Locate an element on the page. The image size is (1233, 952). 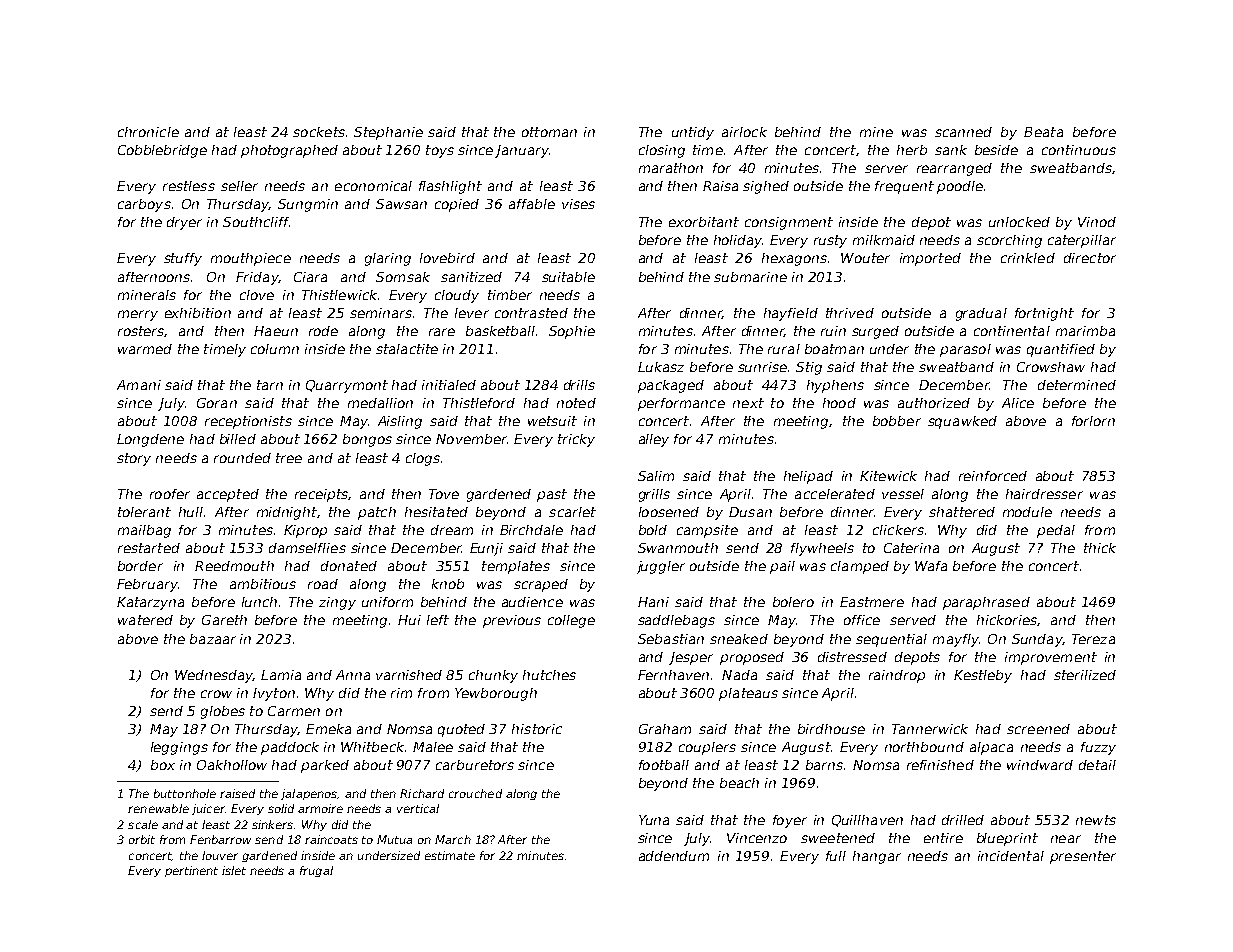
mailbag is located at coordinates (144, 531).
